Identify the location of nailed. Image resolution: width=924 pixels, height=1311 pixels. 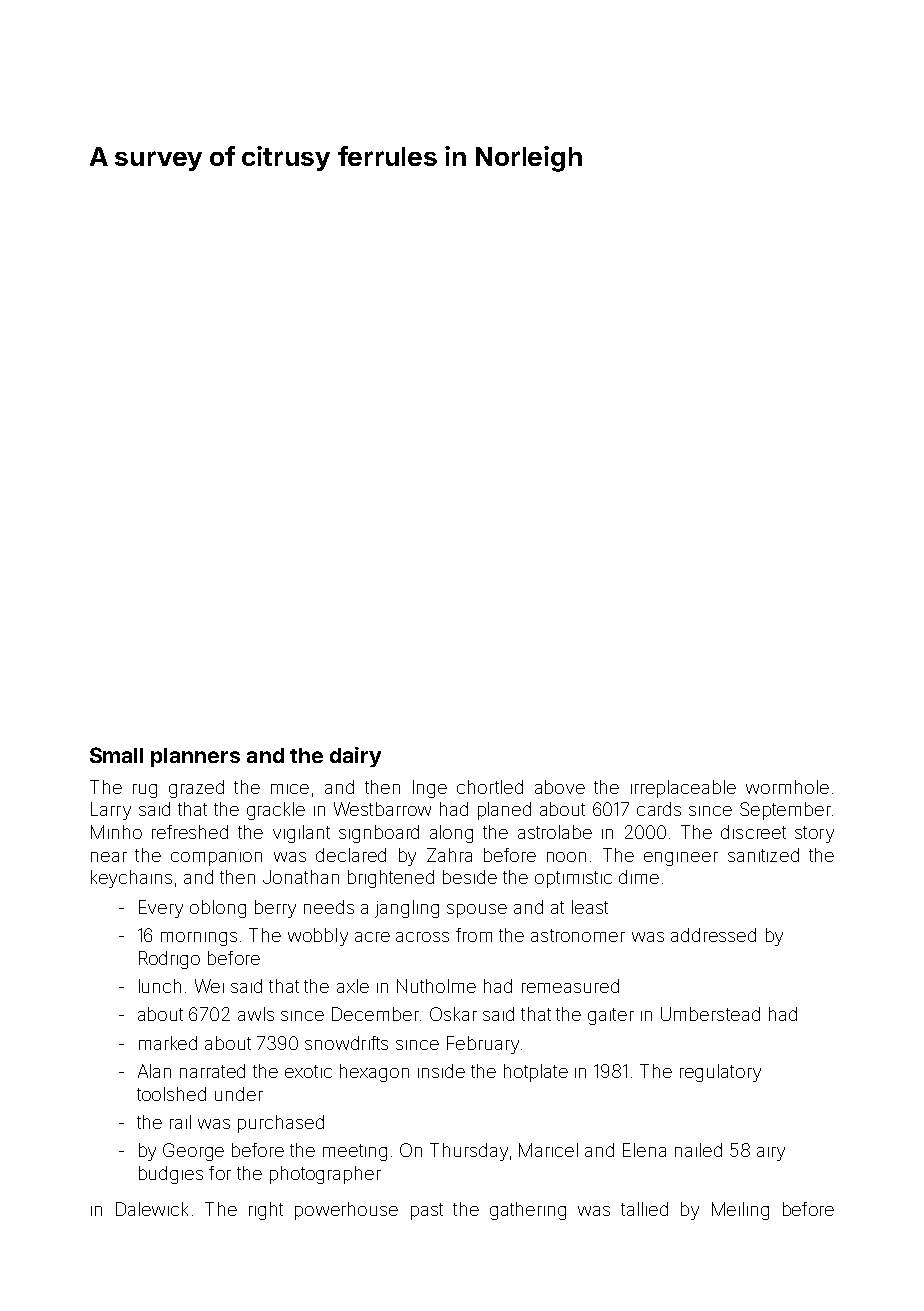
(698, 1150).
